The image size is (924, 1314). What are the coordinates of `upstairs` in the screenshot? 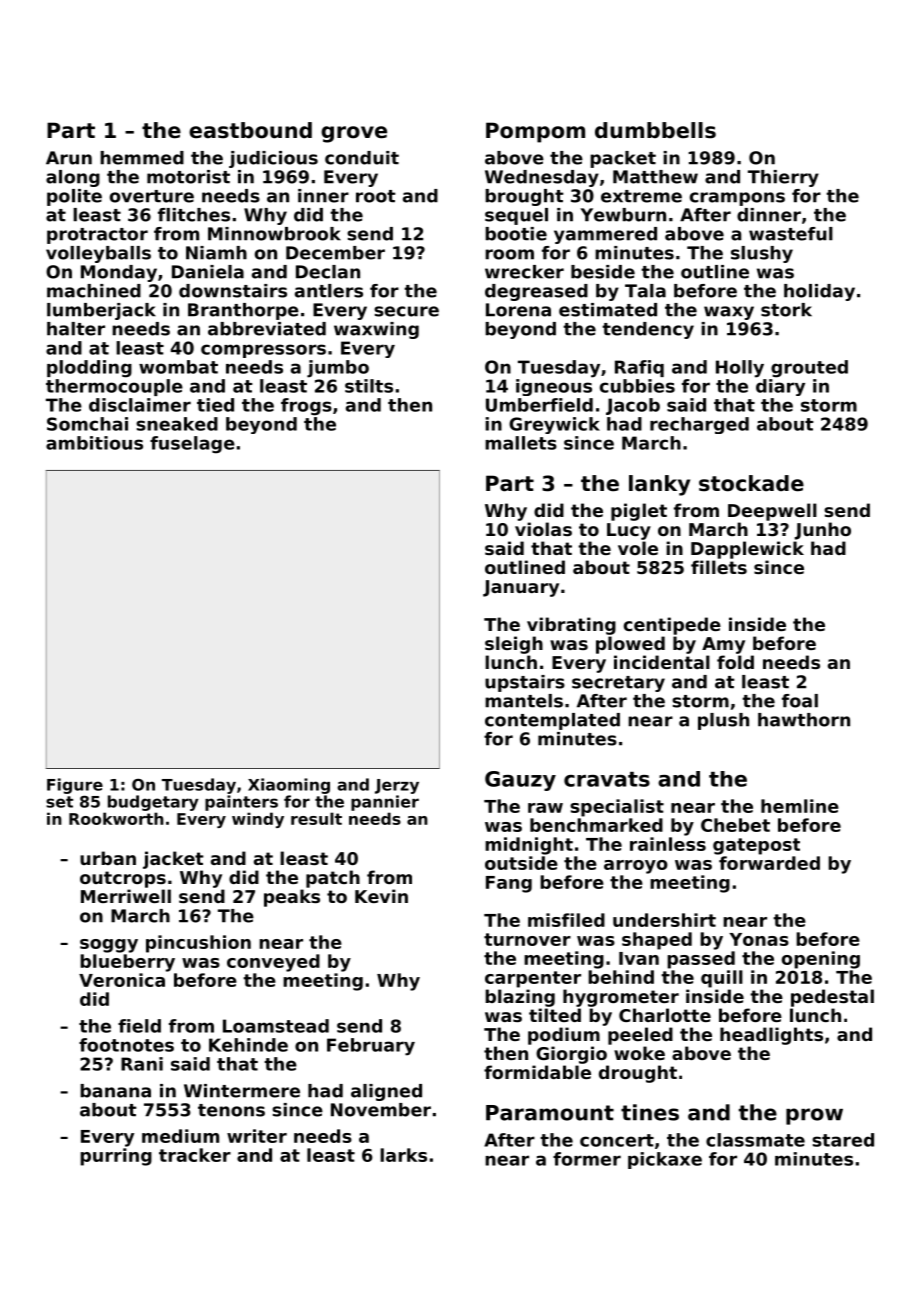 It's located at (525, 683).
